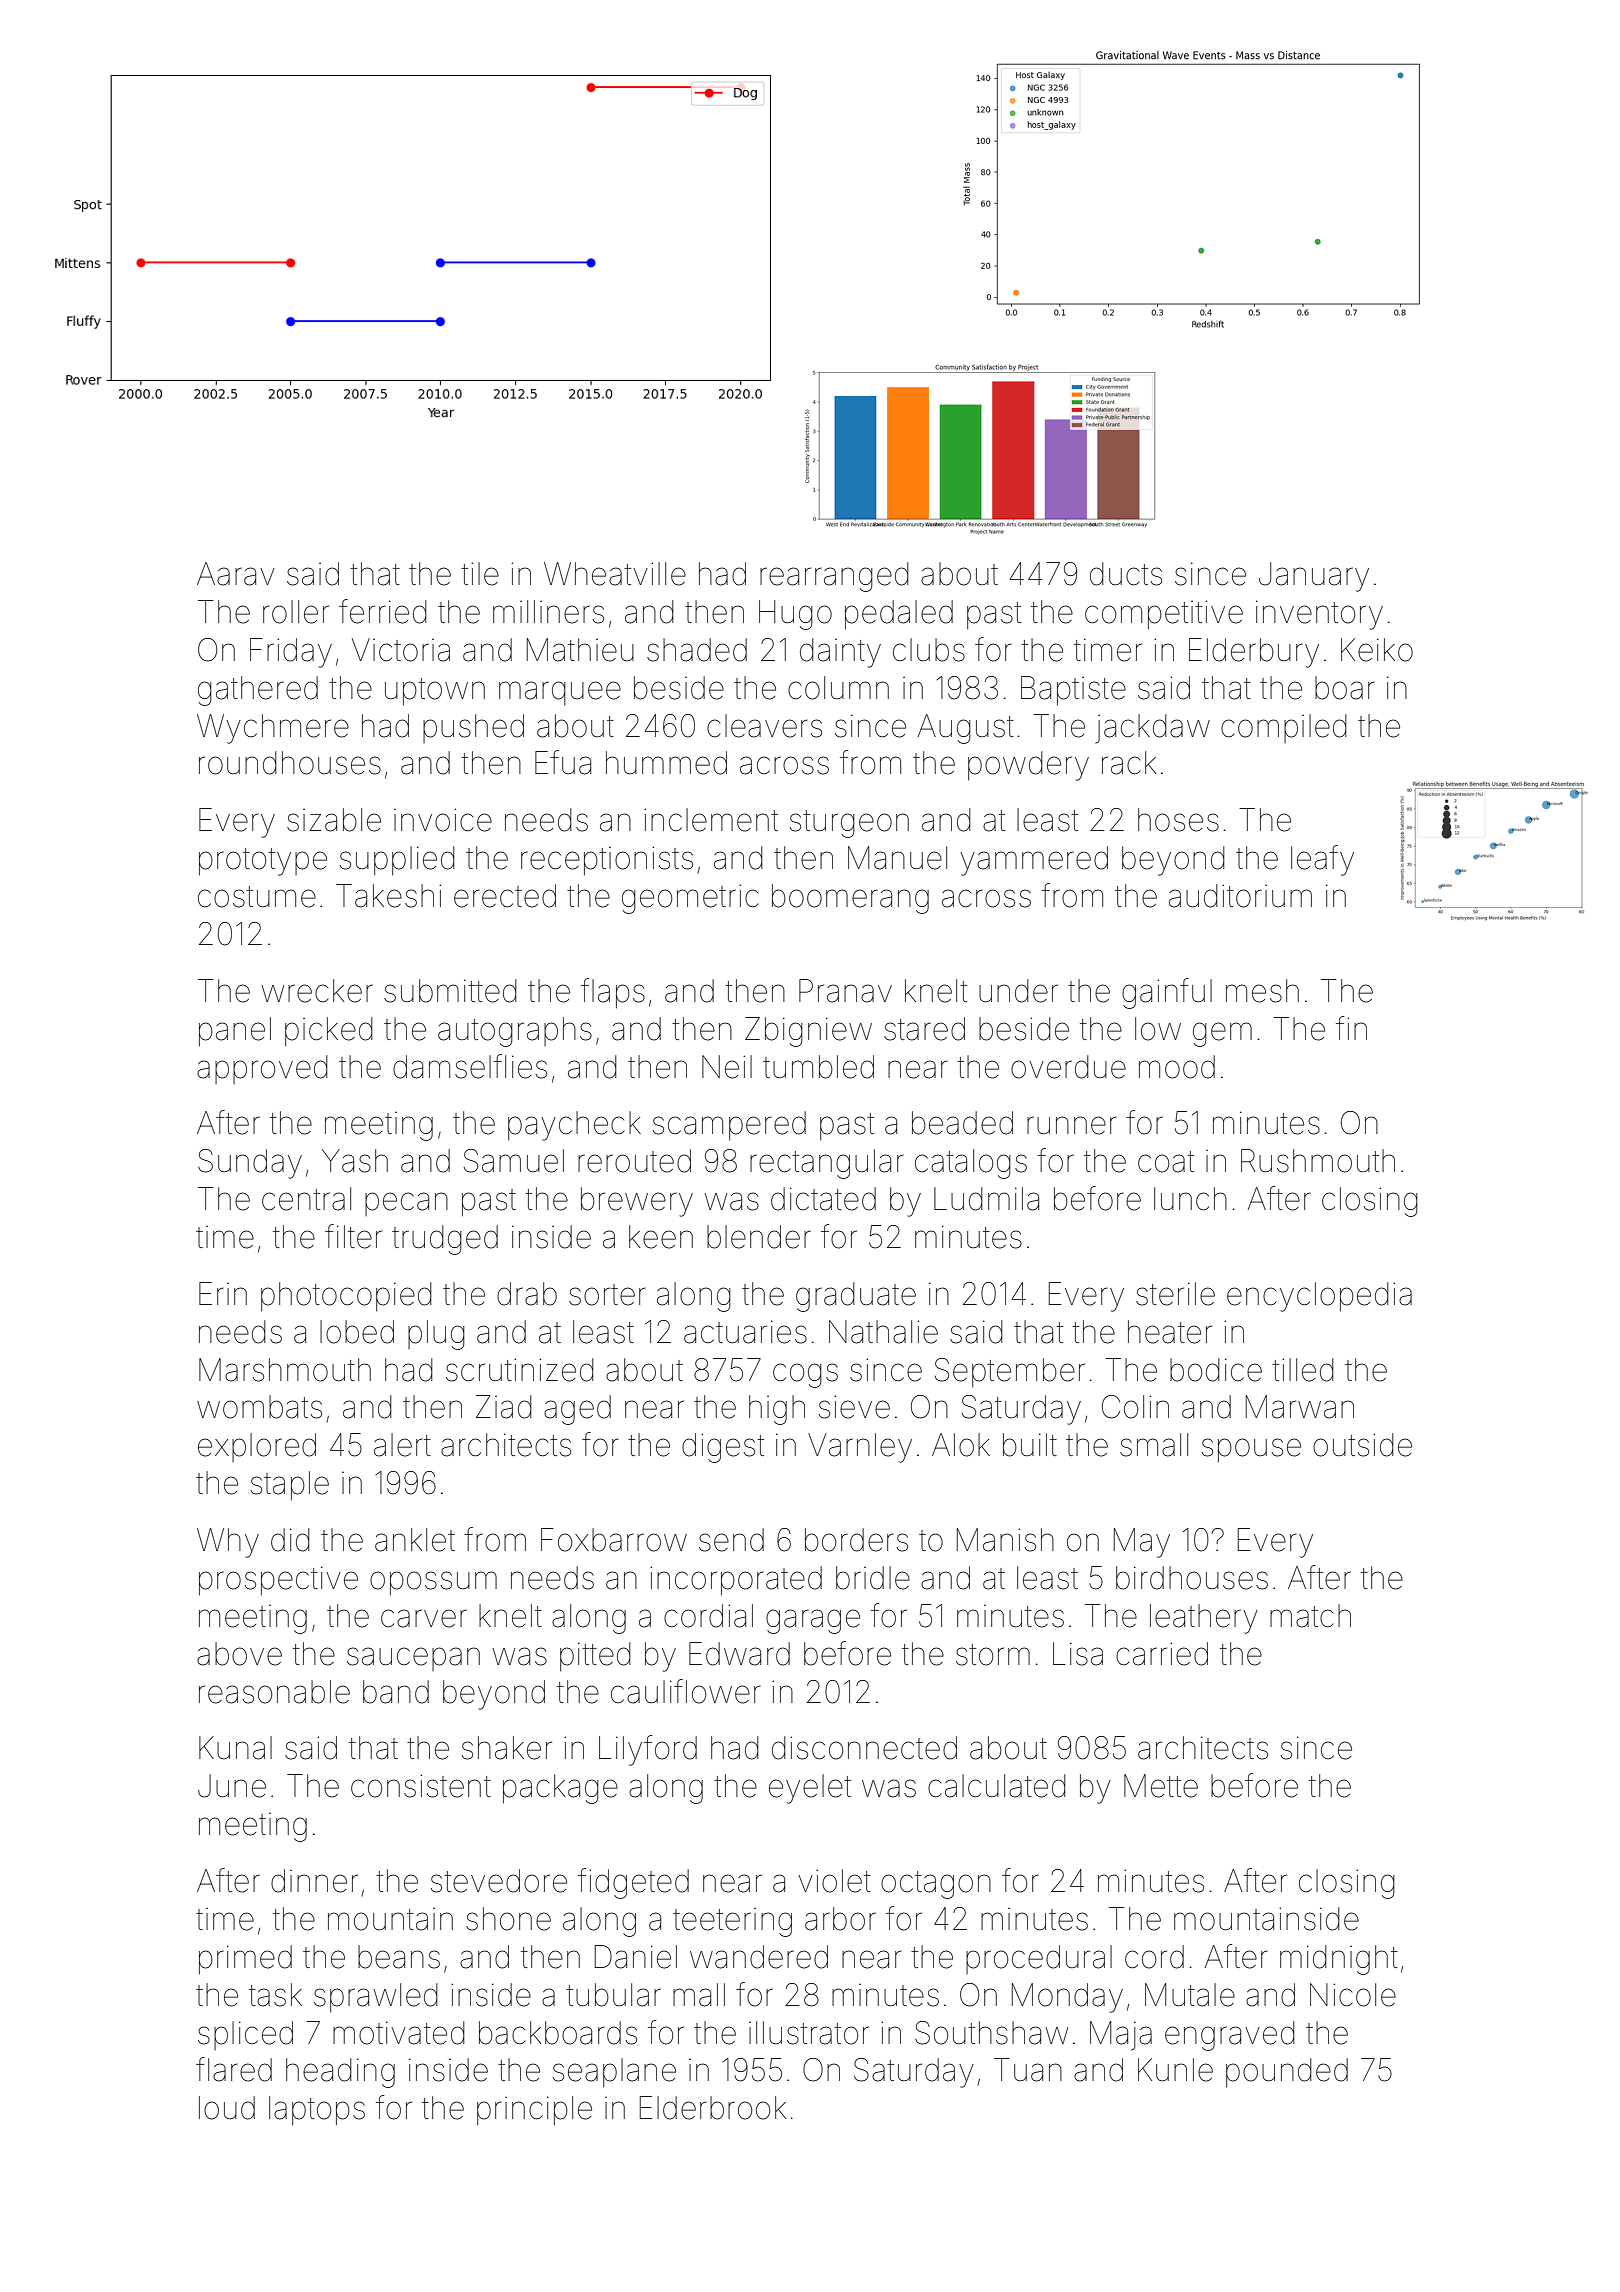 This page has height=2292, width=1620. What do you see at coordinates (1005, 1540) in the page?
I see `Manish` at bounding box center [1005, 1540].
